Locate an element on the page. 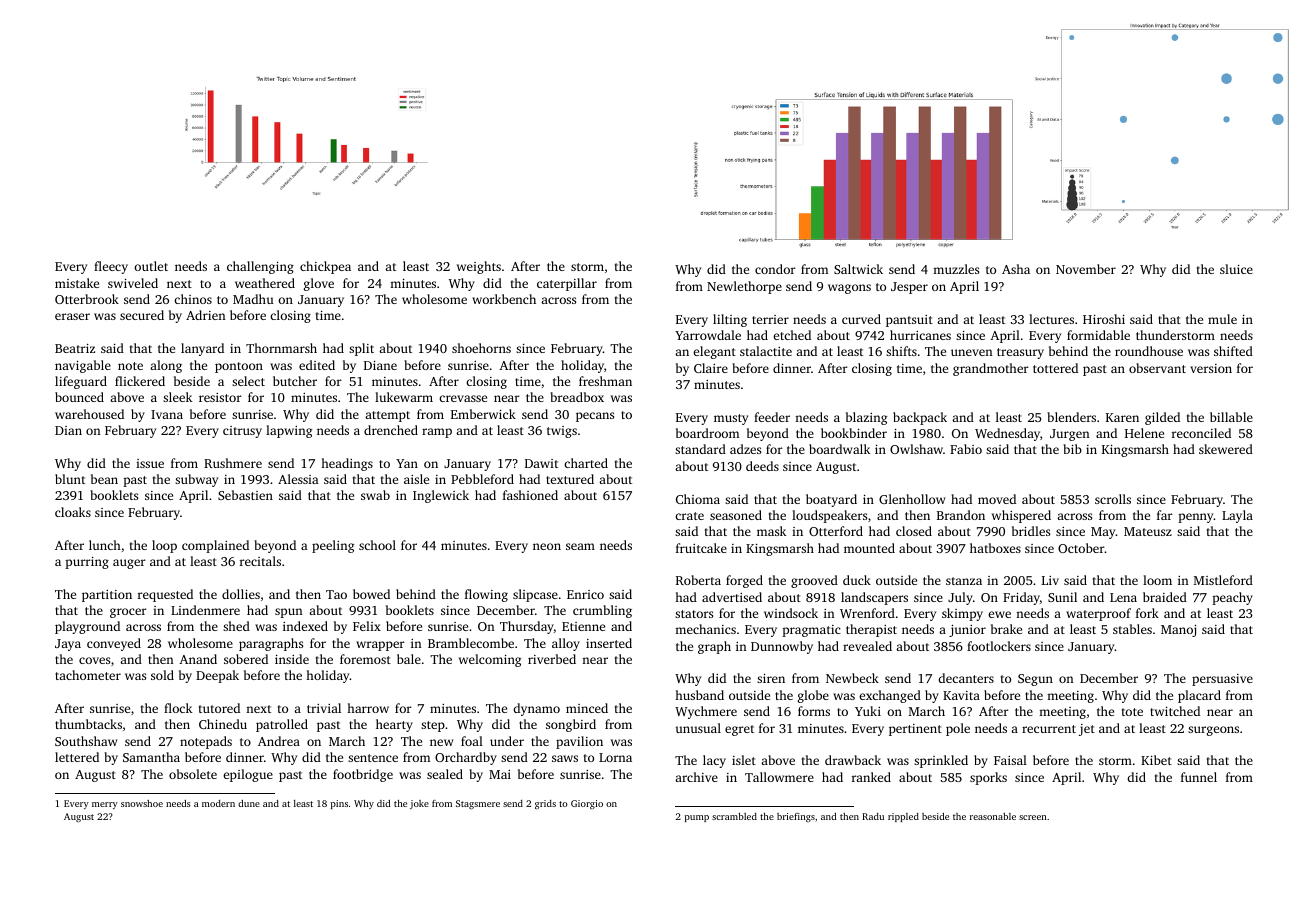  briefings is located at coordinates (796, 817).
